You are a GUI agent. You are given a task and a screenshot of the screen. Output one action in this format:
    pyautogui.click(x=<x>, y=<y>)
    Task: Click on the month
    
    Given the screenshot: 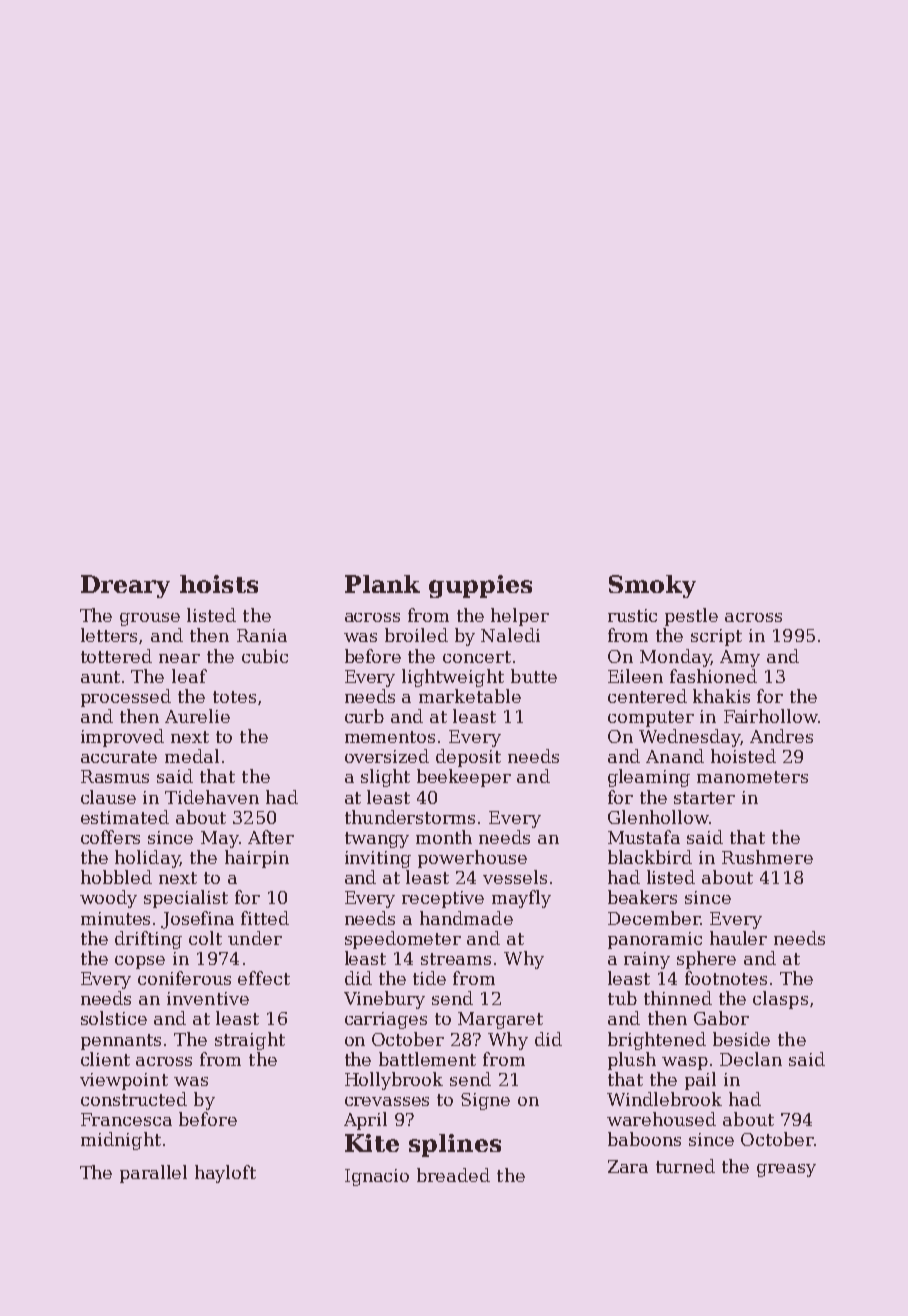 What is the action you would take?
    pyautogui.click(x=444, y=837)
